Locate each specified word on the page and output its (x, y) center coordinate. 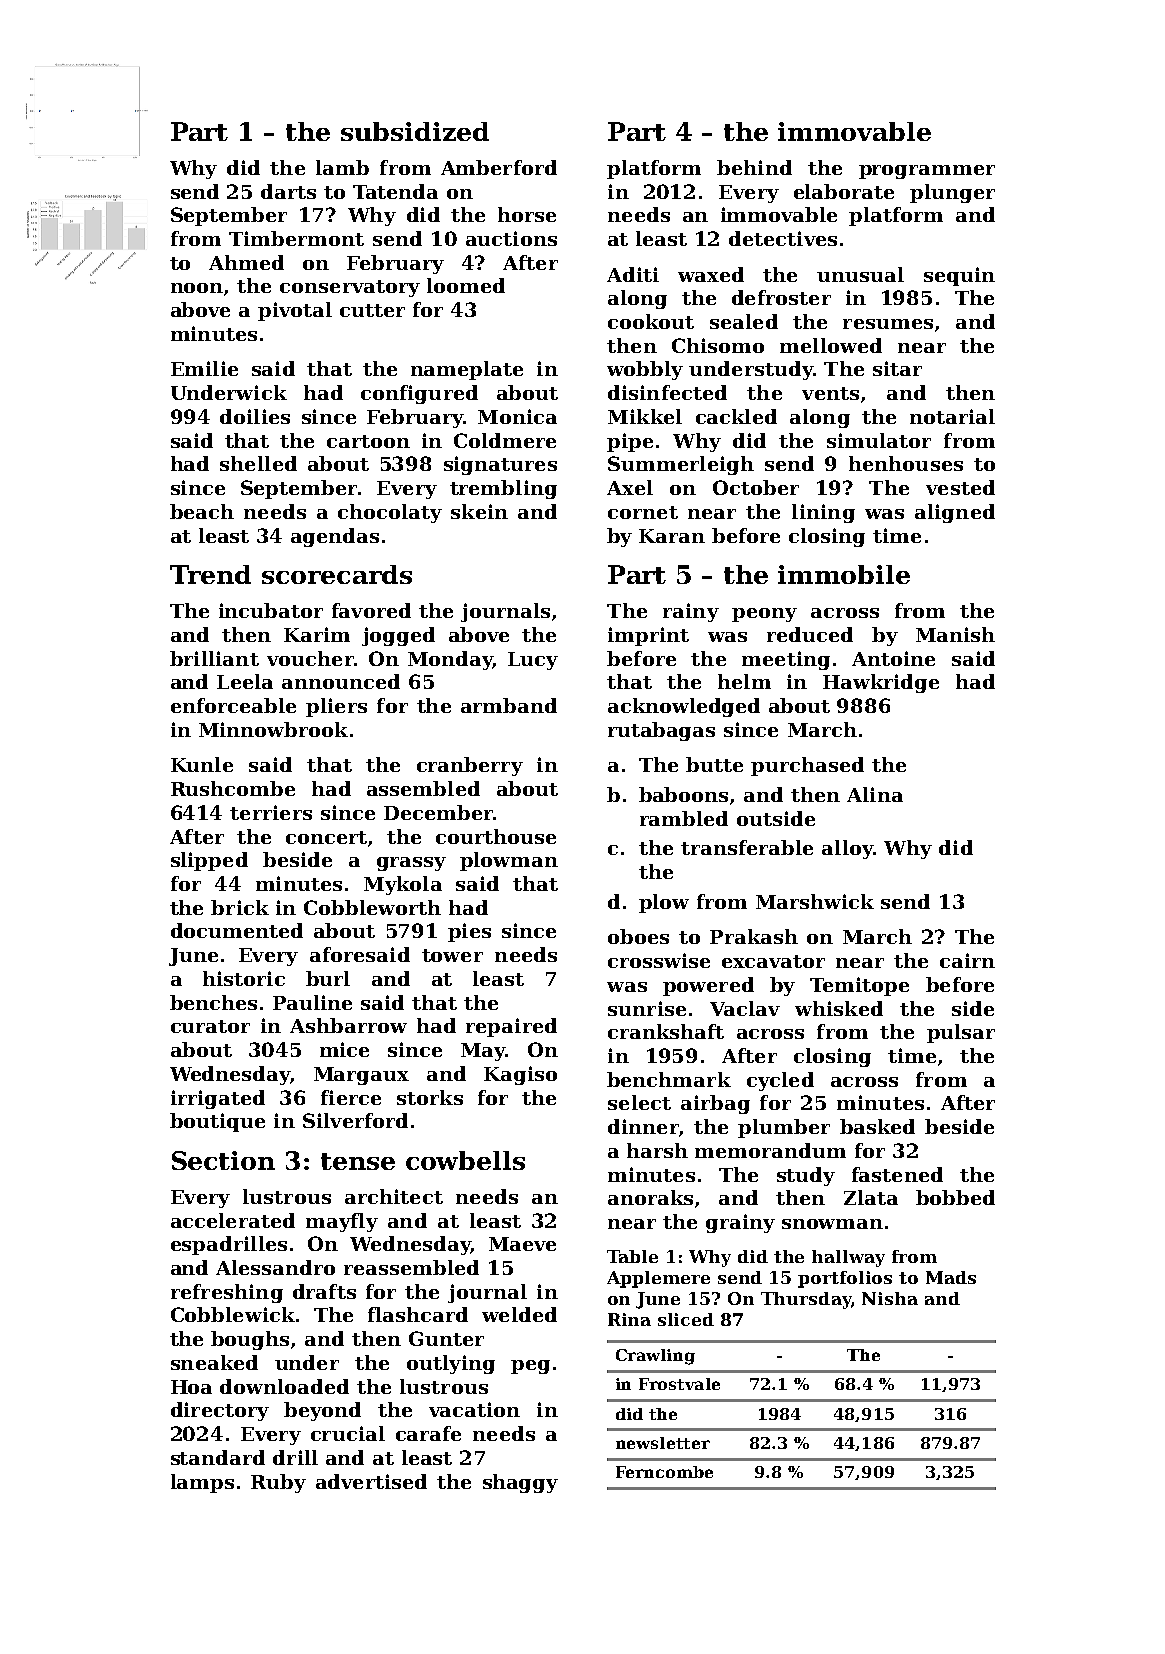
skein (479, 511)
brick (240, 907)
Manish (955, 634)
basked (877, 1126)
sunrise (647, 1008)
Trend (210, 574)
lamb (342, 167)
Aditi (633, 274)
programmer (927, 172)
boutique (217, 1122)
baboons (683, 794)
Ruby (278, 1483)
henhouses (906, 463)
